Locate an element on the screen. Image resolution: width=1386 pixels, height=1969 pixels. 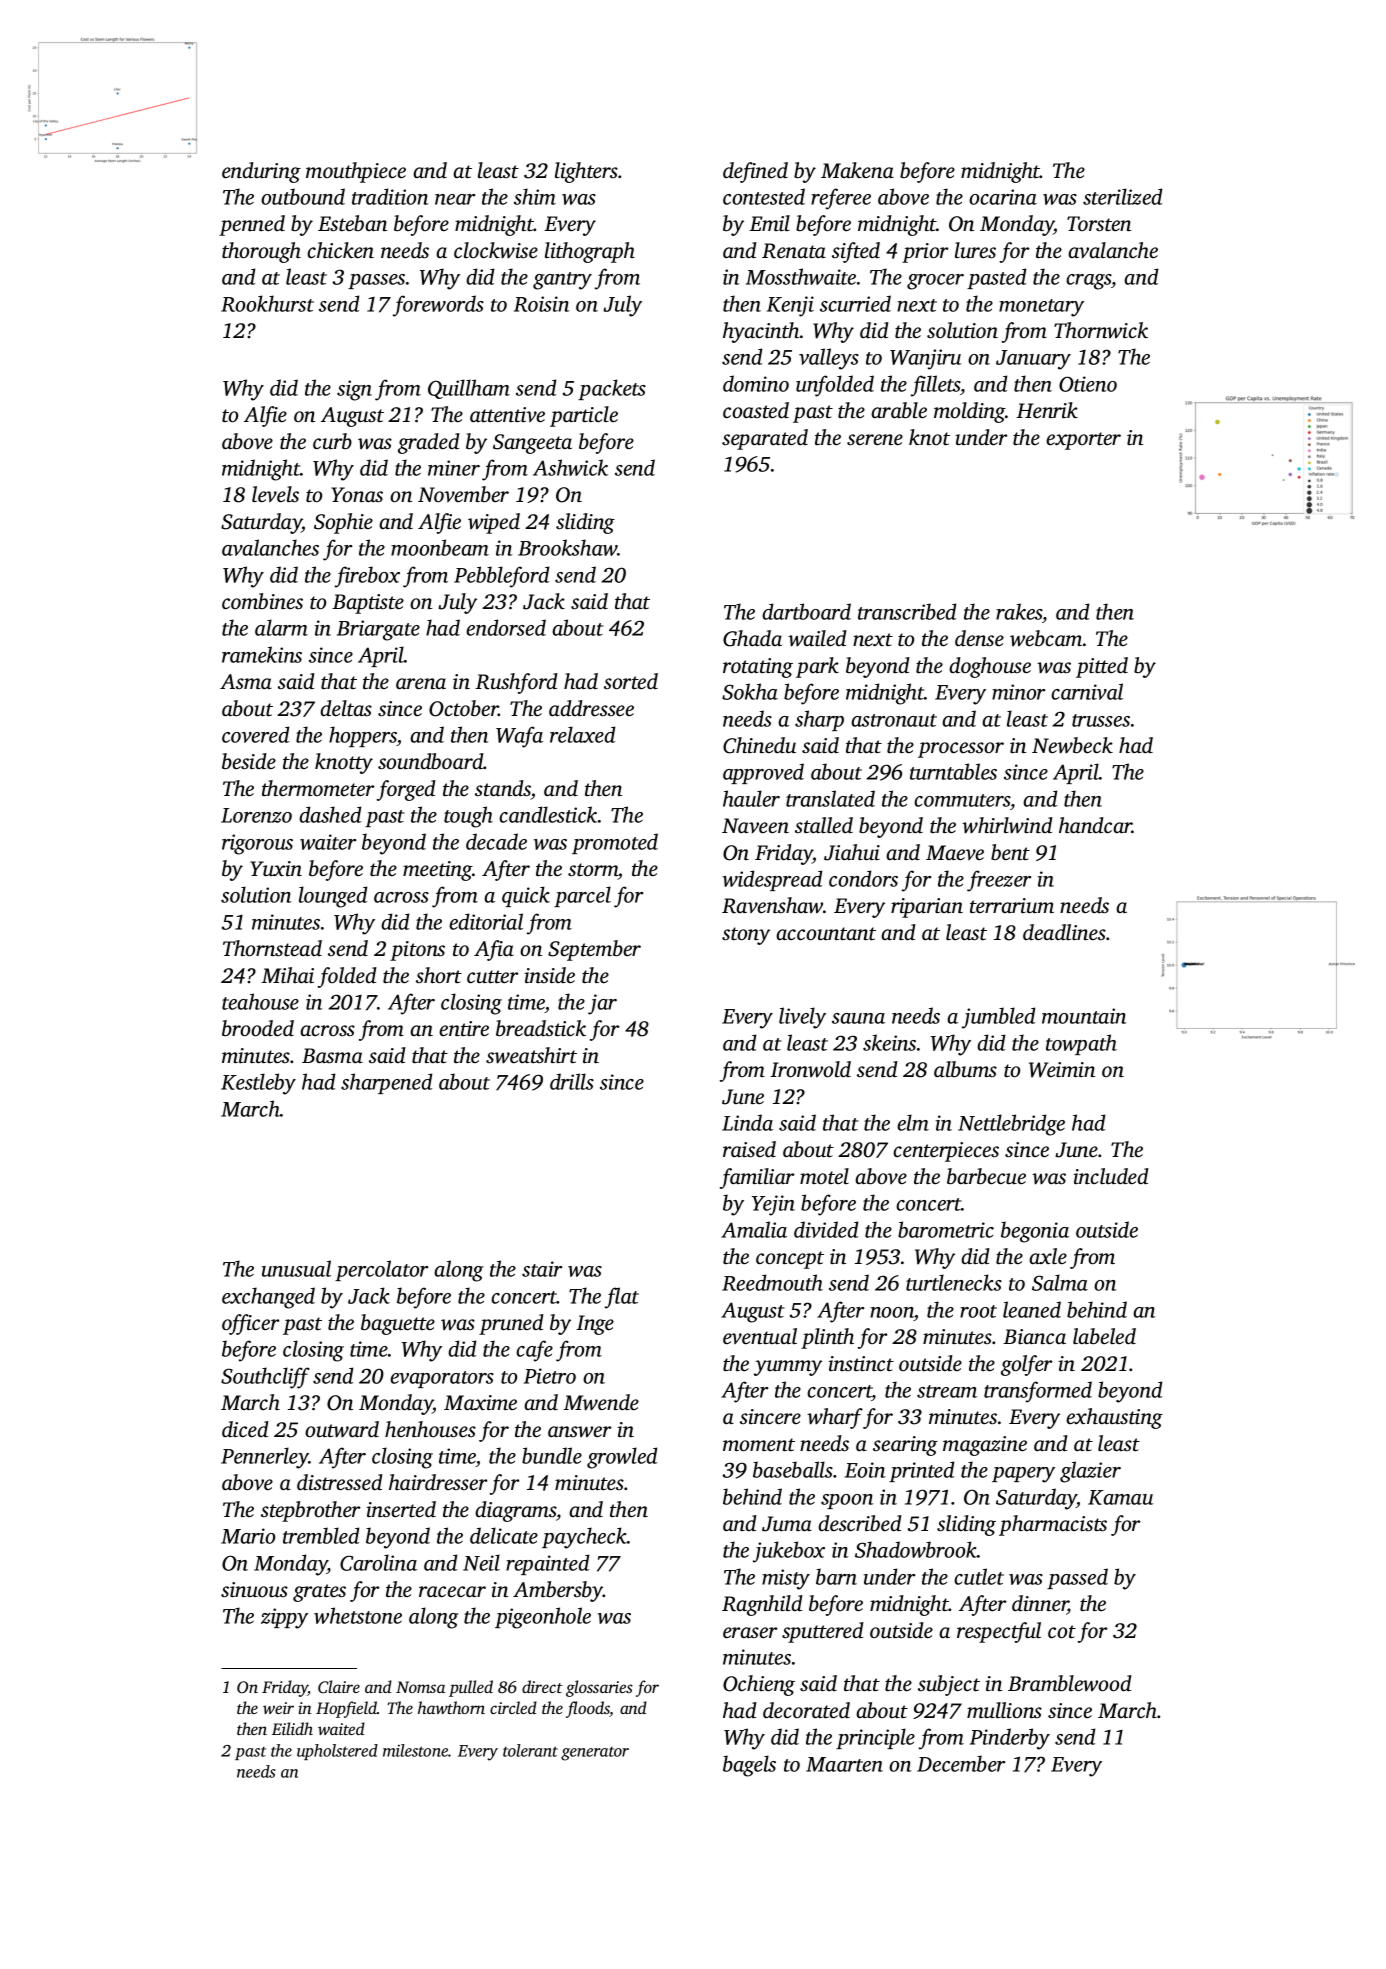
Rookhurst is located at coordinates (267, 303).
